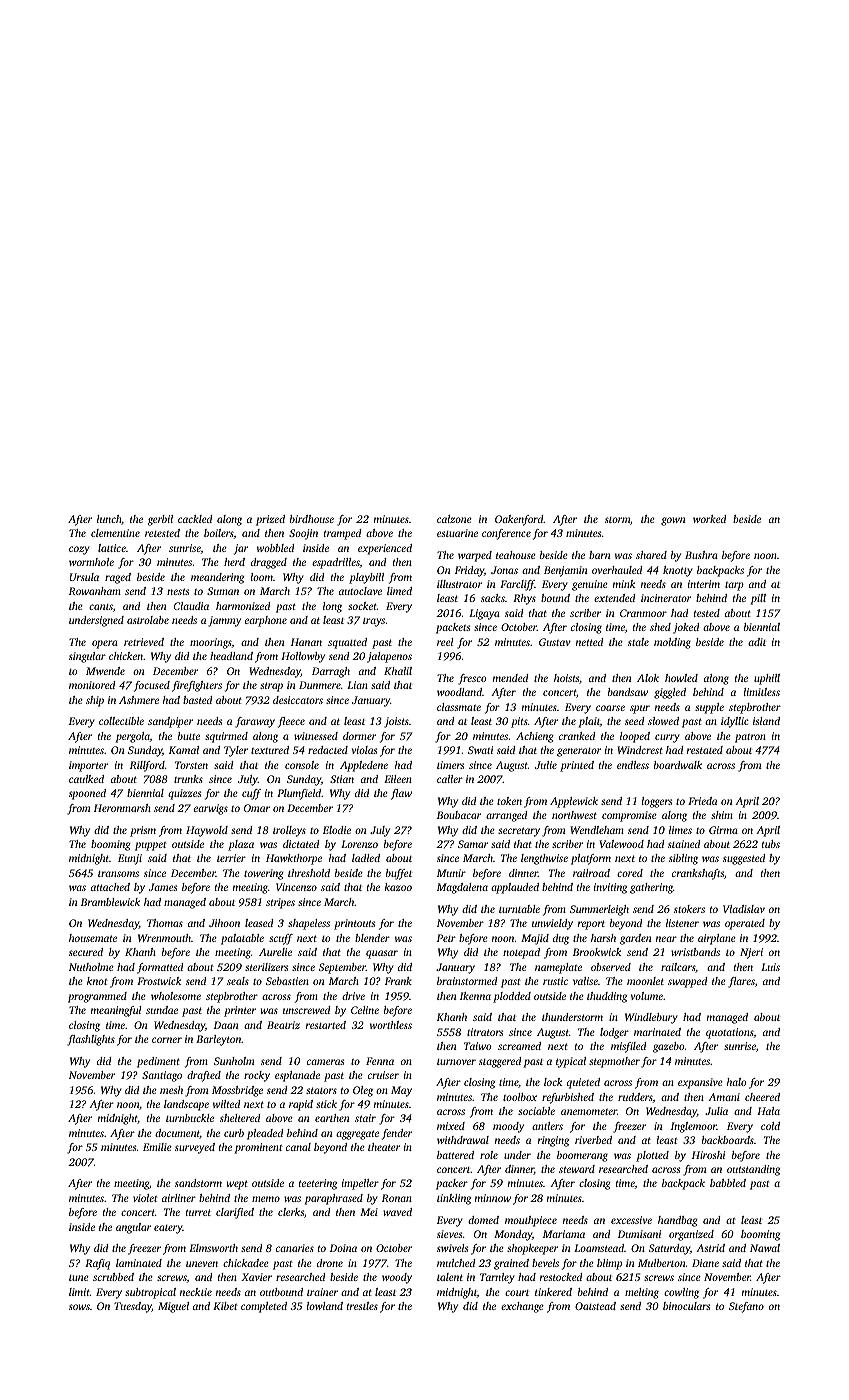 The image size is (849, 1400). What do you see at coordinates (95, 591) in the page?
I see `Rowanham` at bounding box center [95, 591].
